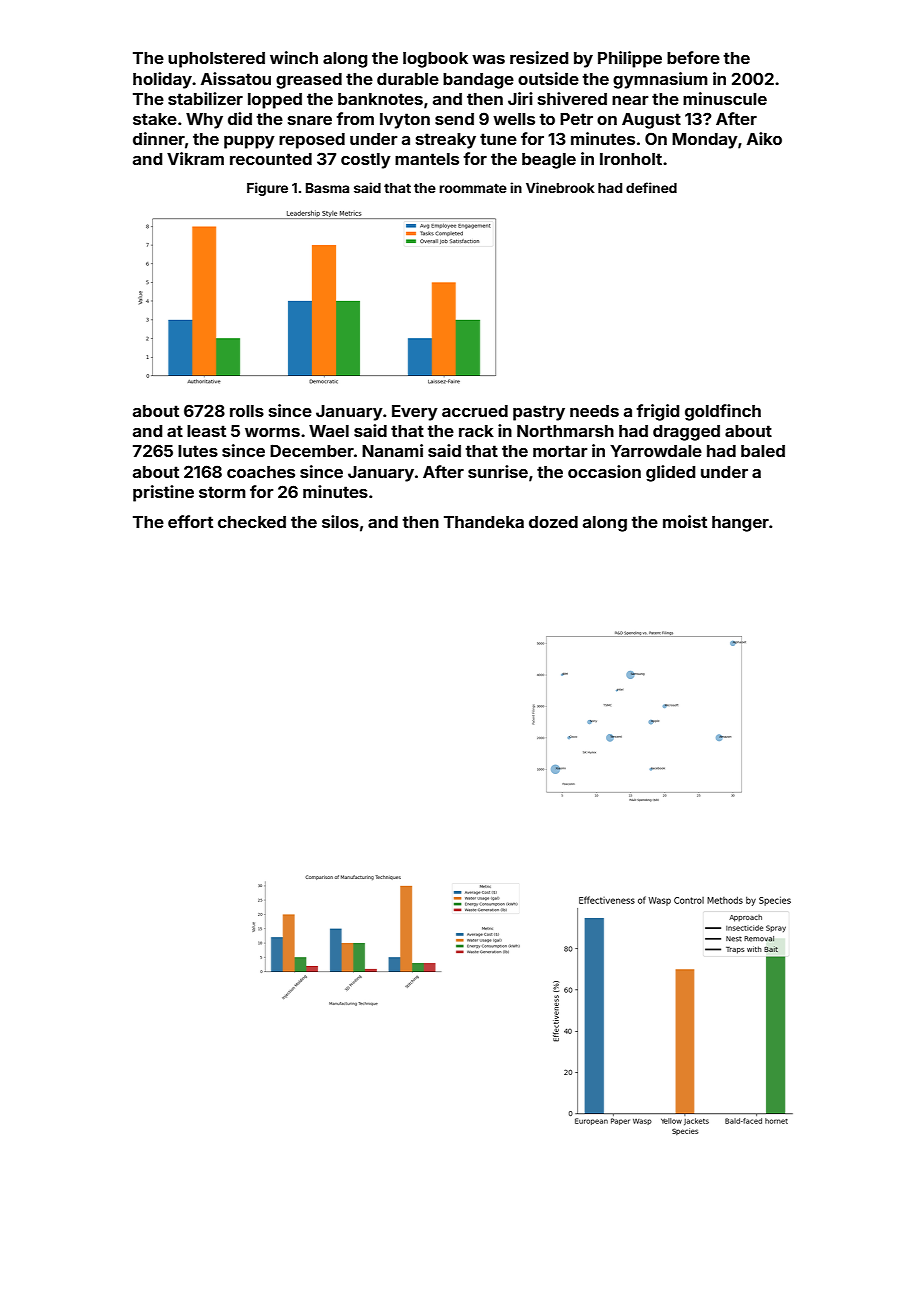 Image resolution: width=924 pixels, height=1314 pixels. I want to click on Figure, so click(267, 189).
